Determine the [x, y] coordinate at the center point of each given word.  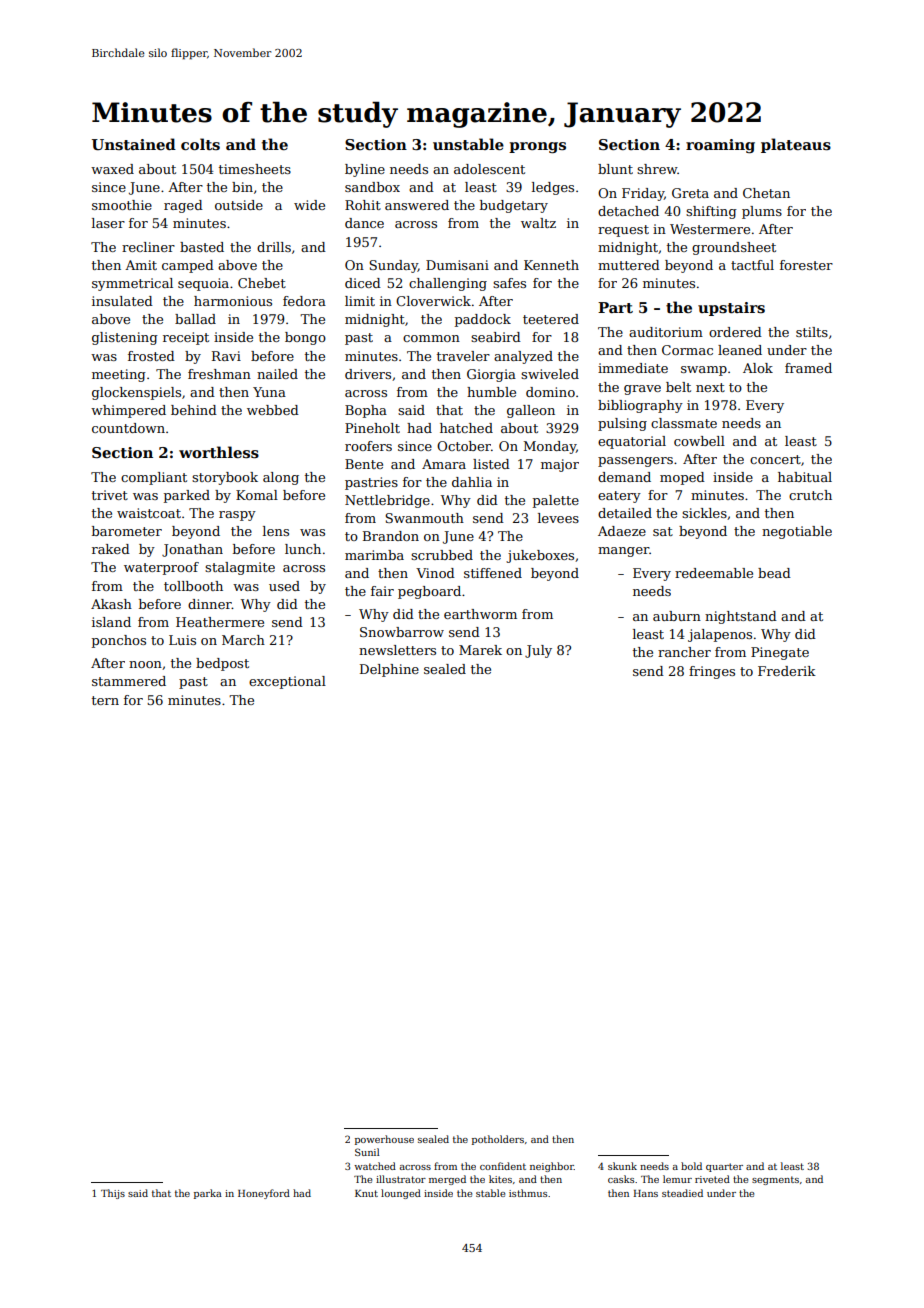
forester [806, 265]
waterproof [161, 568]
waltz [538, 223]
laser [108, 223]
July [538, 651]
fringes [712, 672]
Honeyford [264, 1194]
